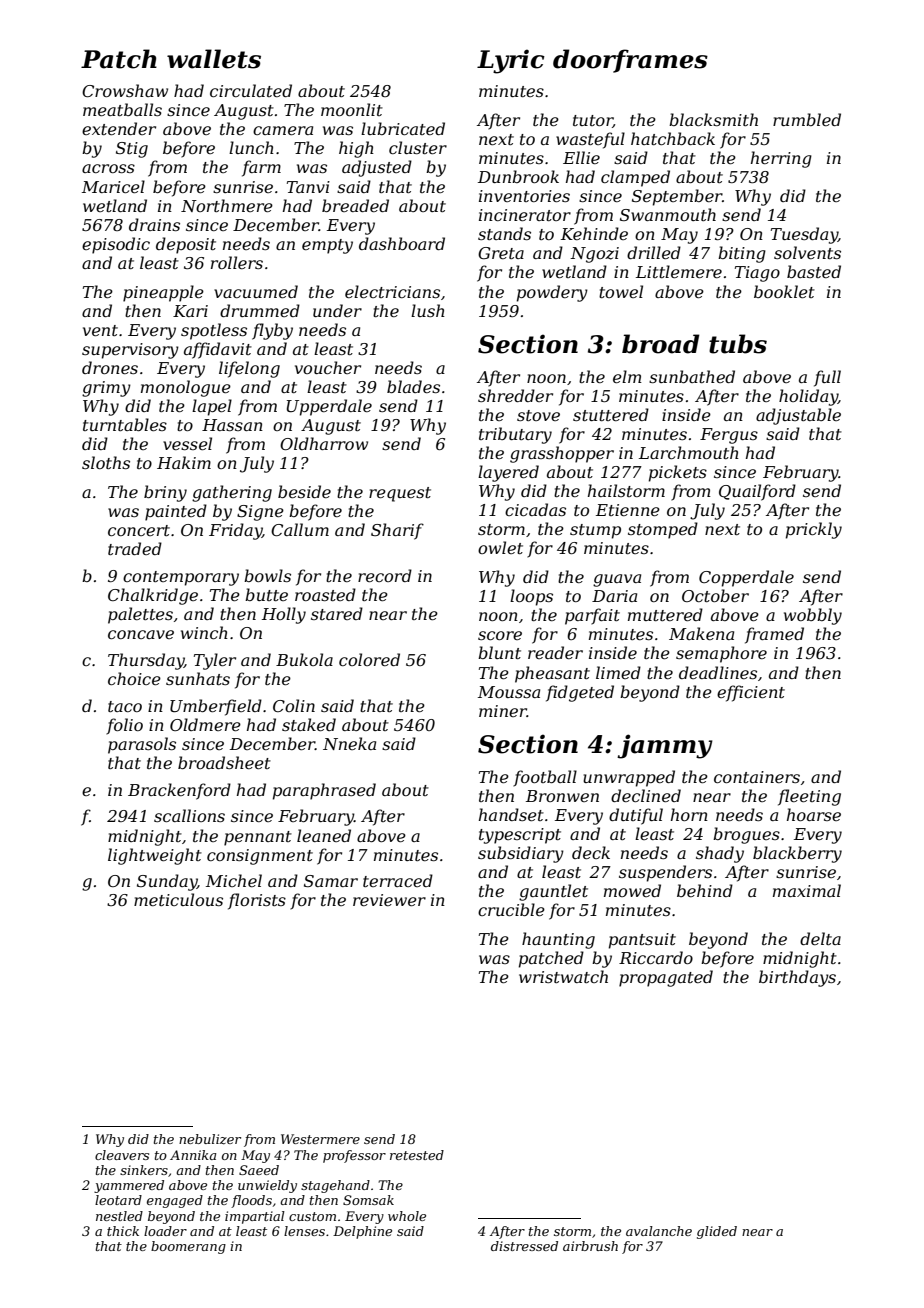  What do you see at coordinates (511, 61) in the document?
I see `Lyric` at bounding box center [511, 61].
